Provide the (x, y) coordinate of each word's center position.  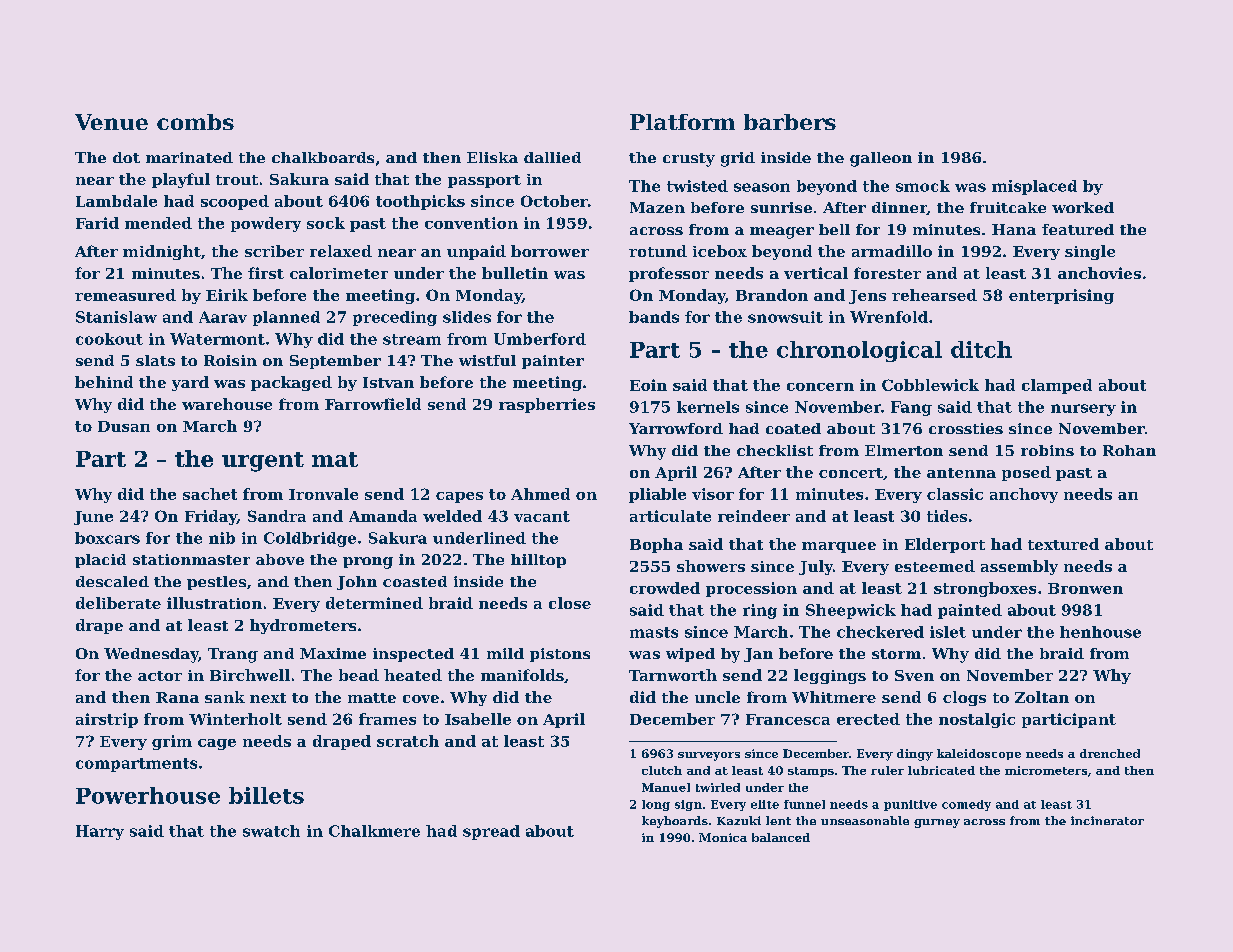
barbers (790, 122)
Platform (682, 122)
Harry (100, 832)
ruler (887, 770)
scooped (235, 202)
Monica (723, 837)
